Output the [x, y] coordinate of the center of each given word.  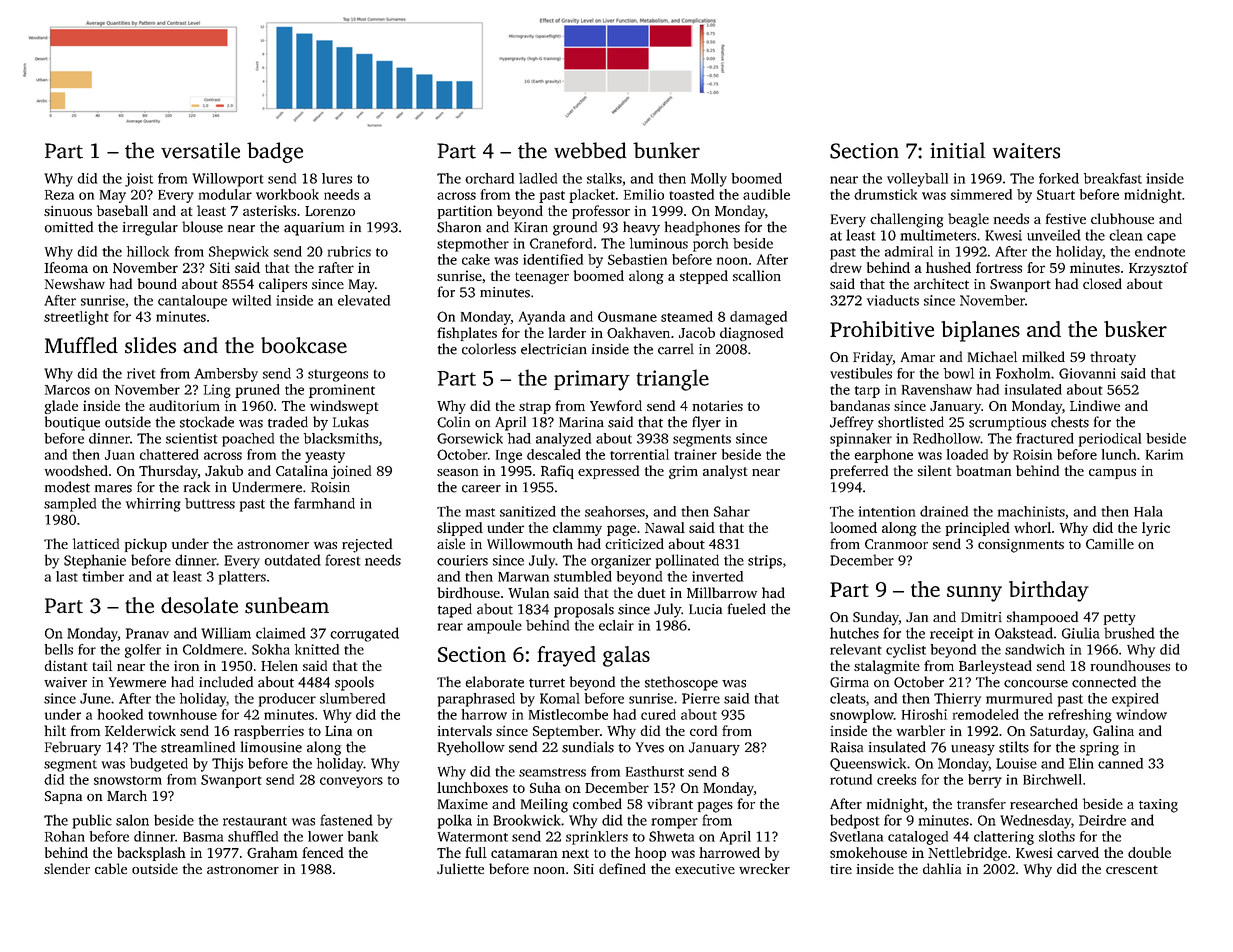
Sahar [732, 511]
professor [601, 212]
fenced [323, 852]
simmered [981, 194]
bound [157, 283]
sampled [70, 505]
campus [1112, 474]
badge [275, 152]
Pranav [147, 633]
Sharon [459, 227]
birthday [1049, 591]
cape [1161, 238]
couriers [462, 560]
